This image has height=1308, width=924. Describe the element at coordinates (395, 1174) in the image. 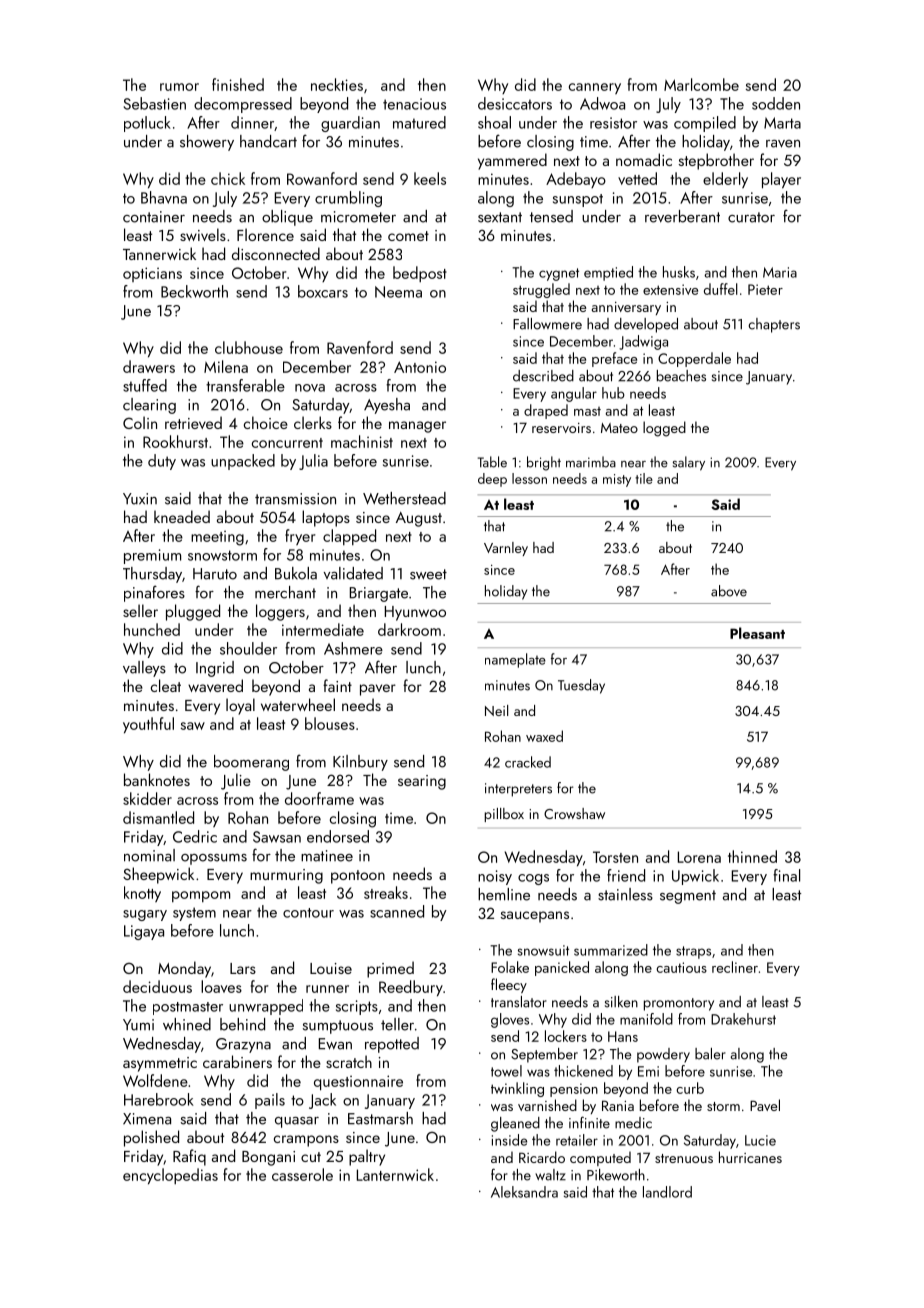

I see `Lanternwick` at that location.
